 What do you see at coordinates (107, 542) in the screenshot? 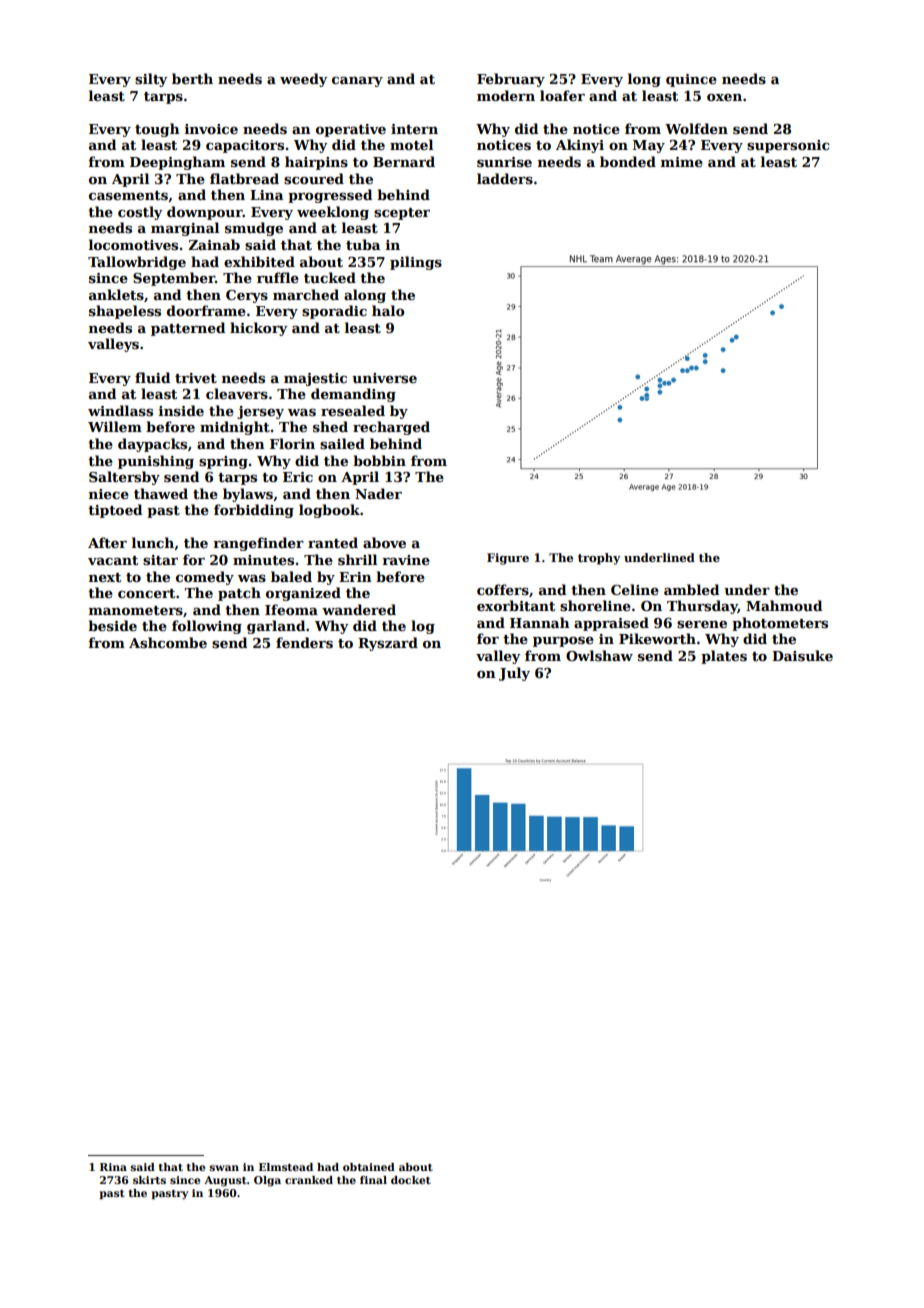
I see `After` at bounding box center [107, 542].
